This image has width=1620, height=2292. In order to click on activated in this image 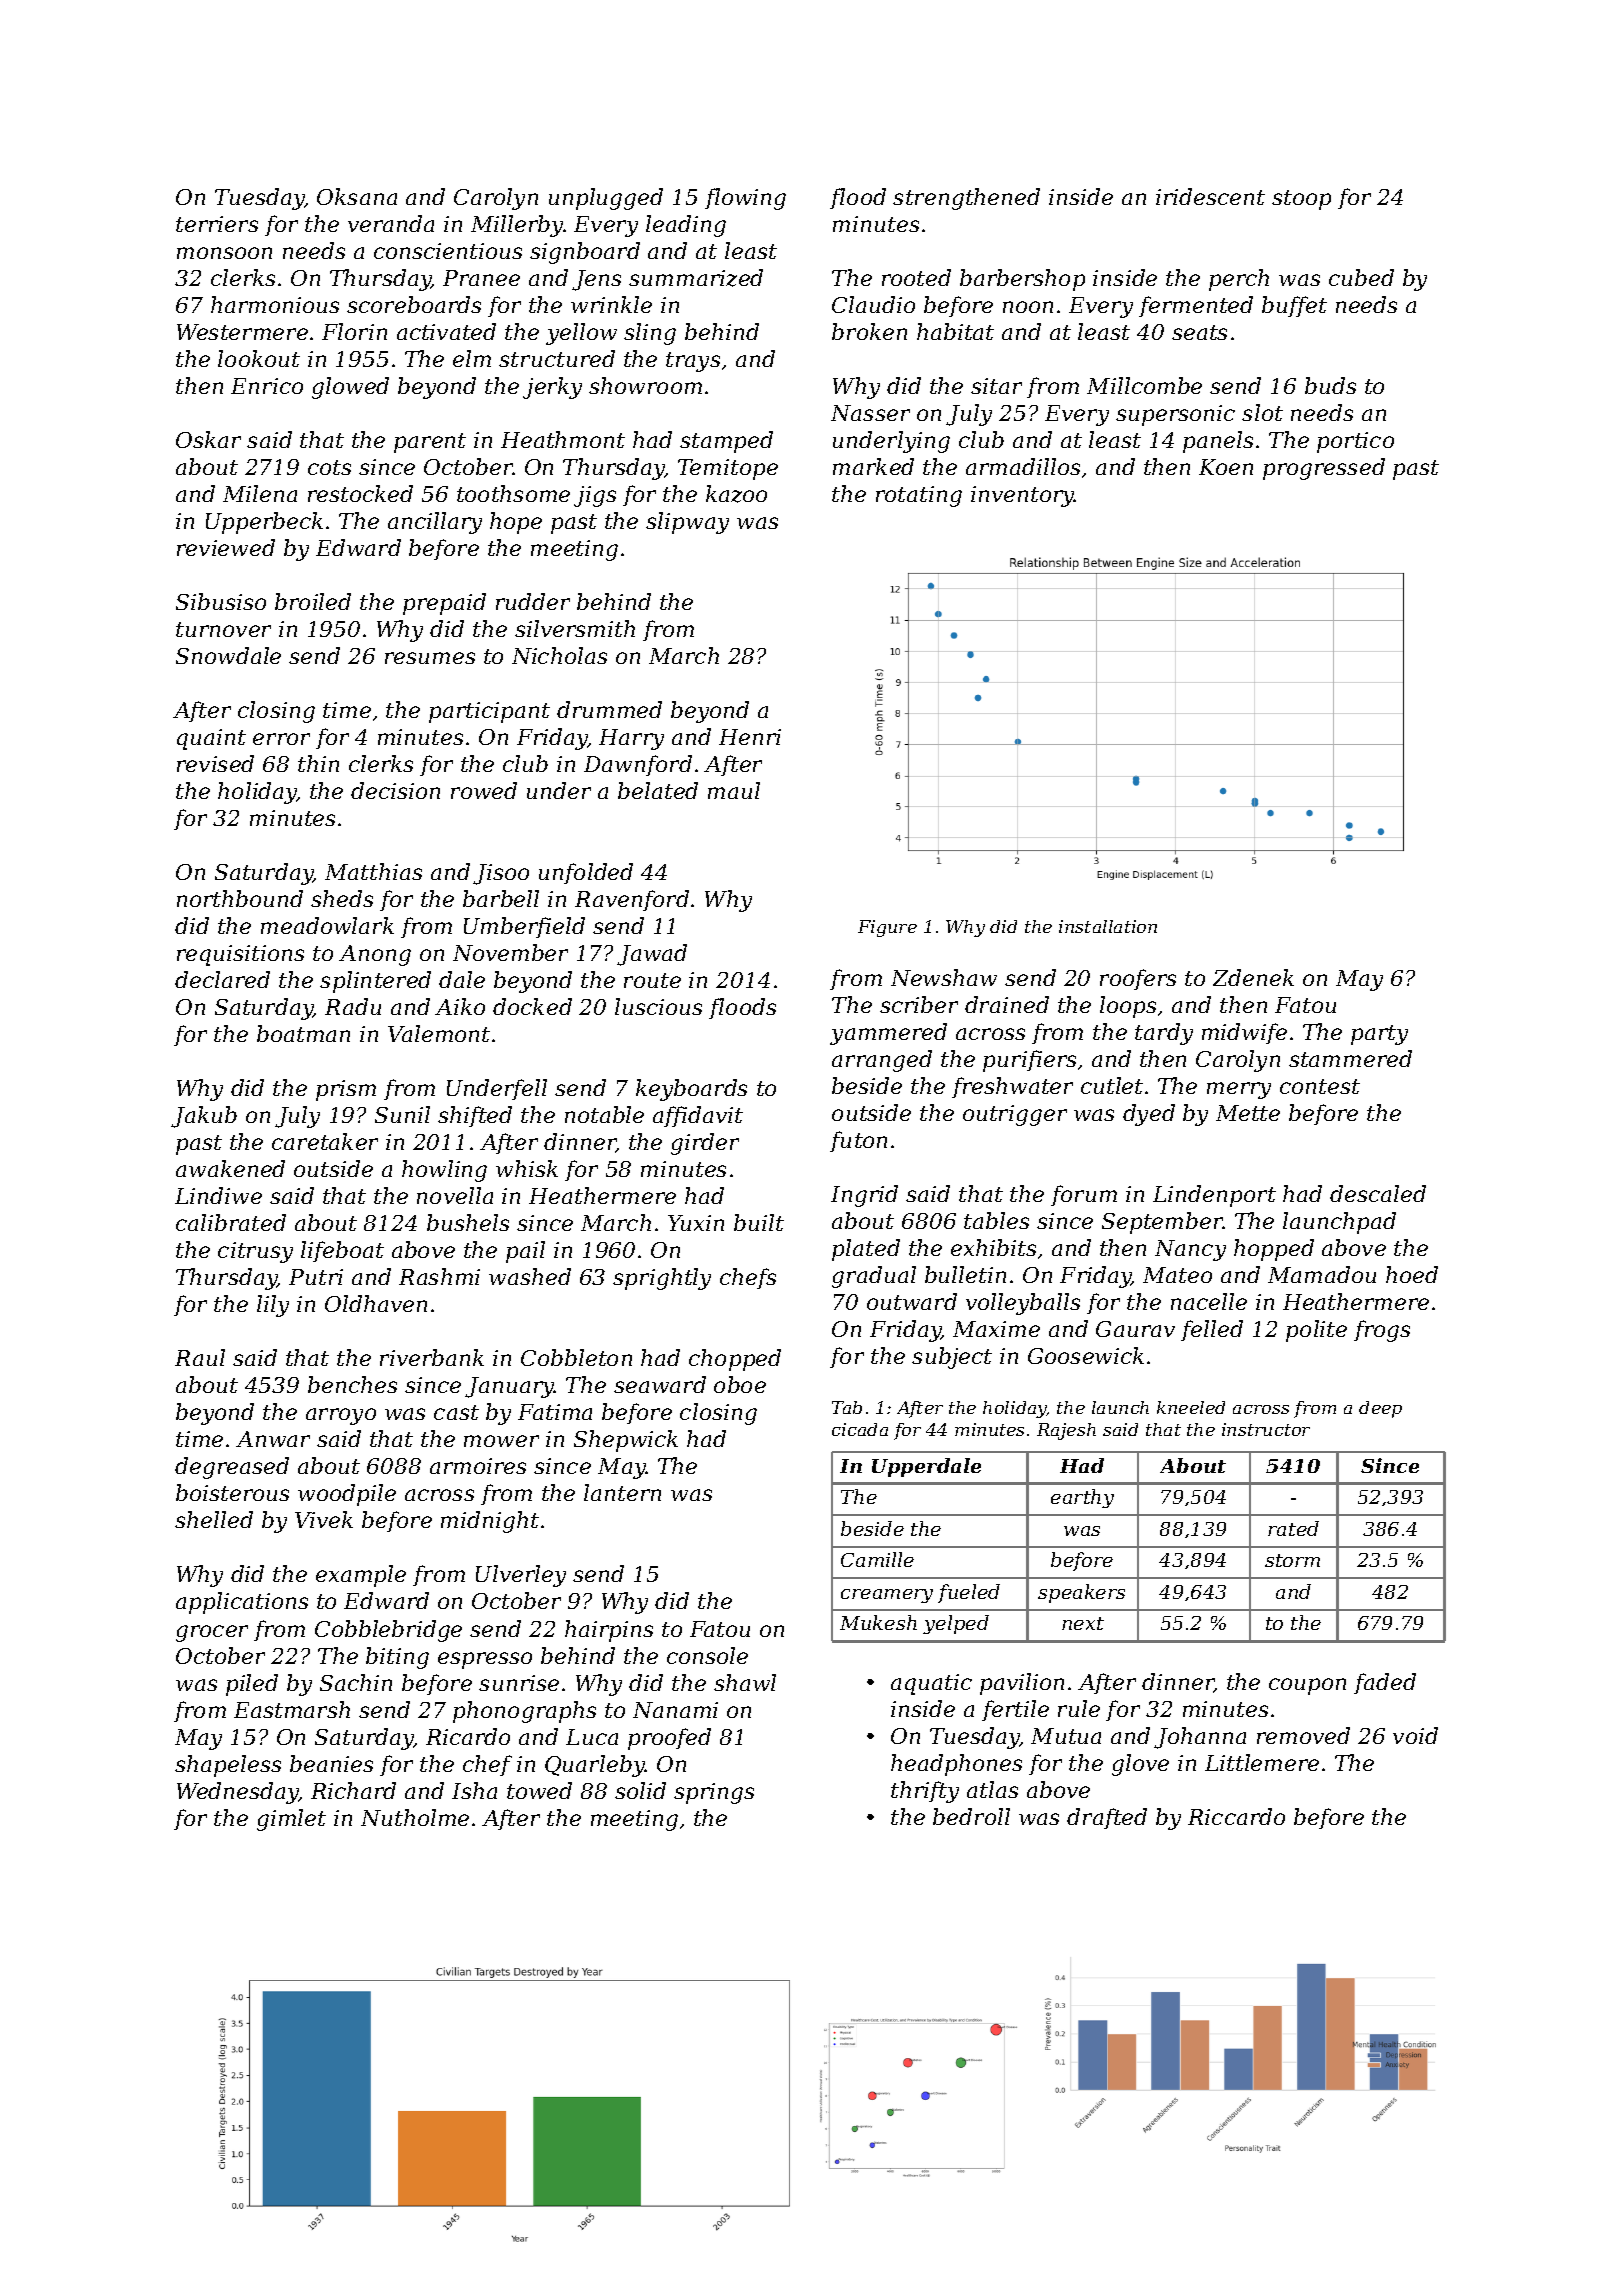, I will do `click(446, 331)`.
